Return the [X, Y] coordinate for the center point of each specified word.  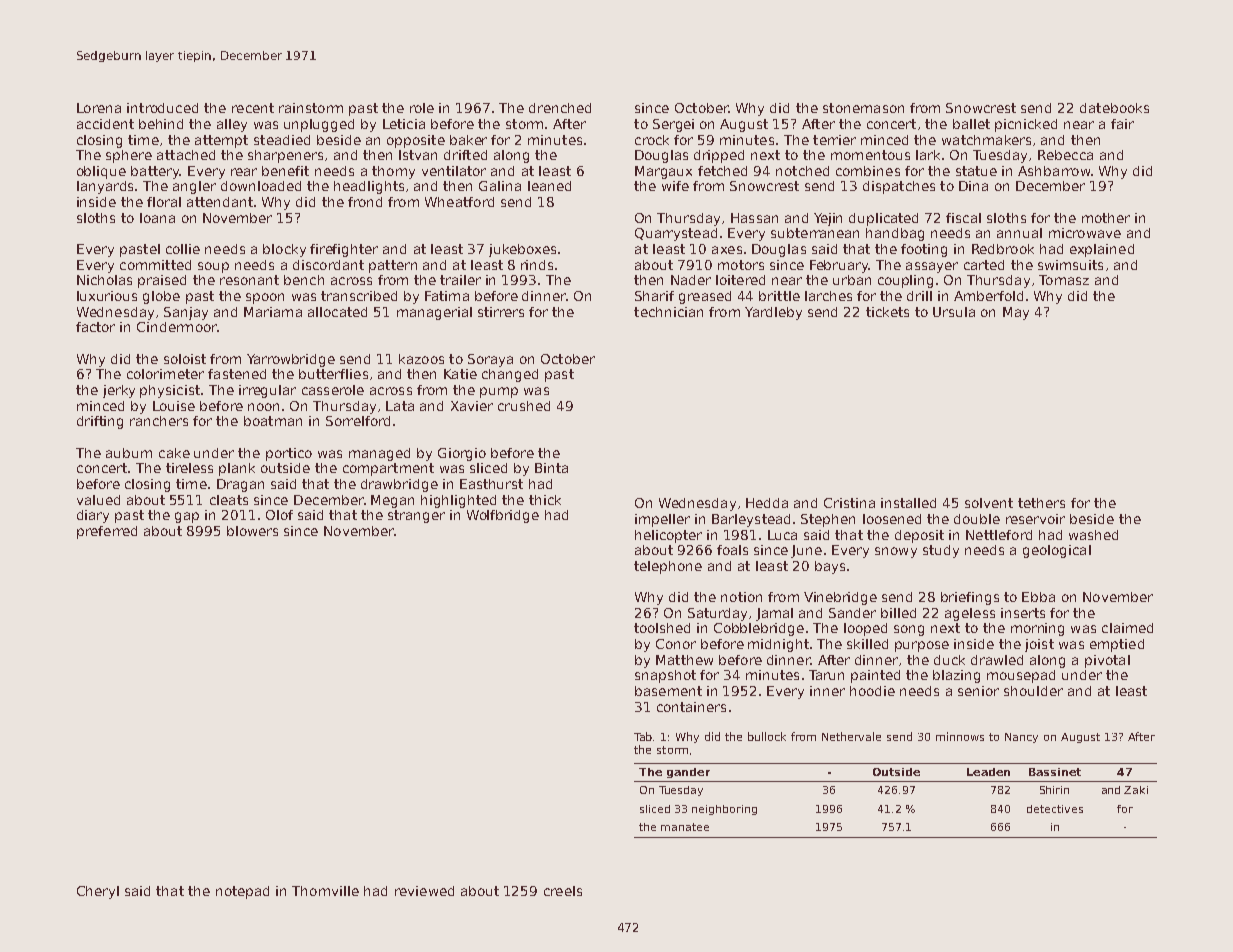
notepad [242, 892]
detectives [1055, 809]
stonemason [863, 108]
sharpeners [285, 156]
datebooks [1114, 108]
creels [563, 891]
